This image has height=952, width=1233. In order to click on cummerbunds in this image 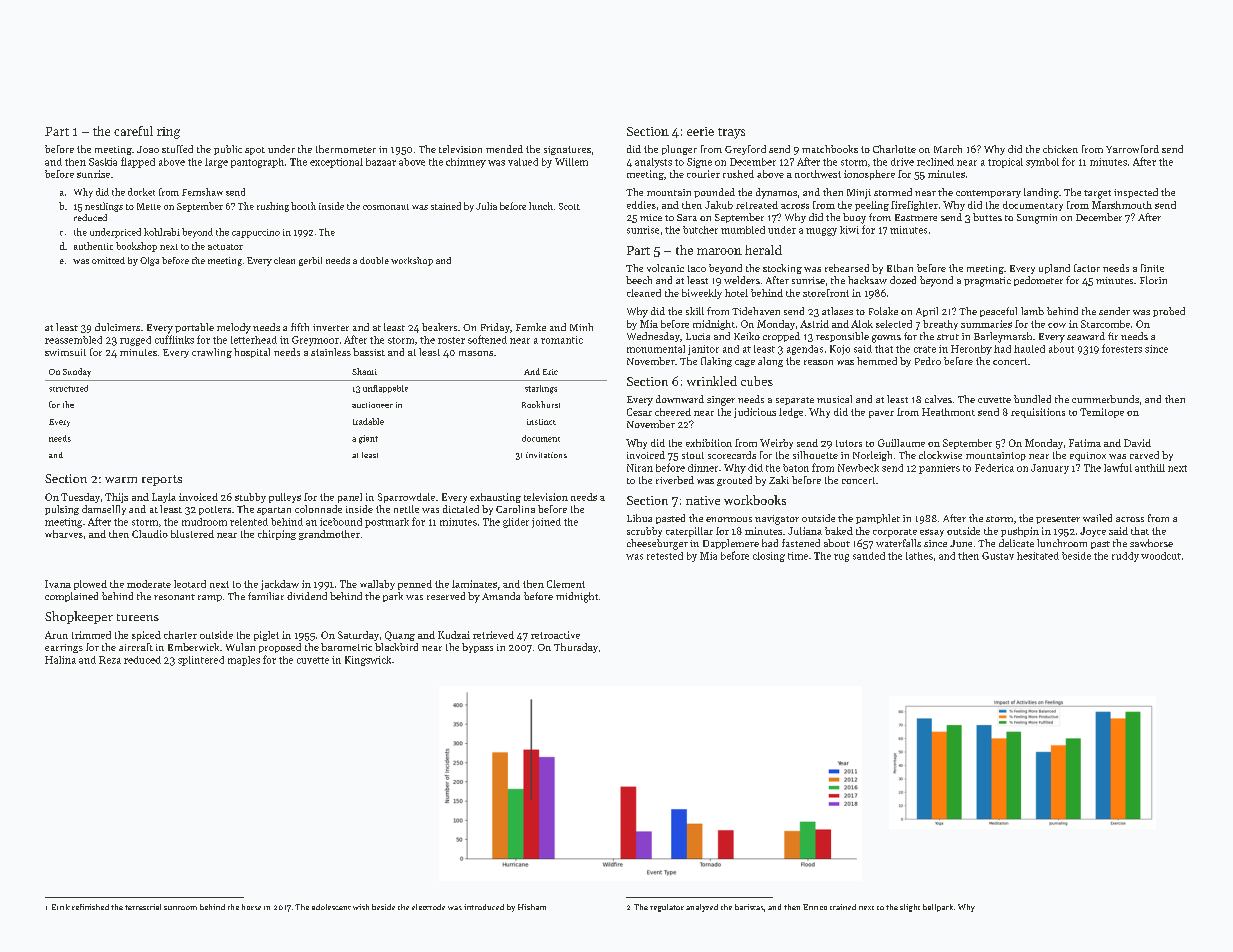, I will do `click(1105, 399)`.
